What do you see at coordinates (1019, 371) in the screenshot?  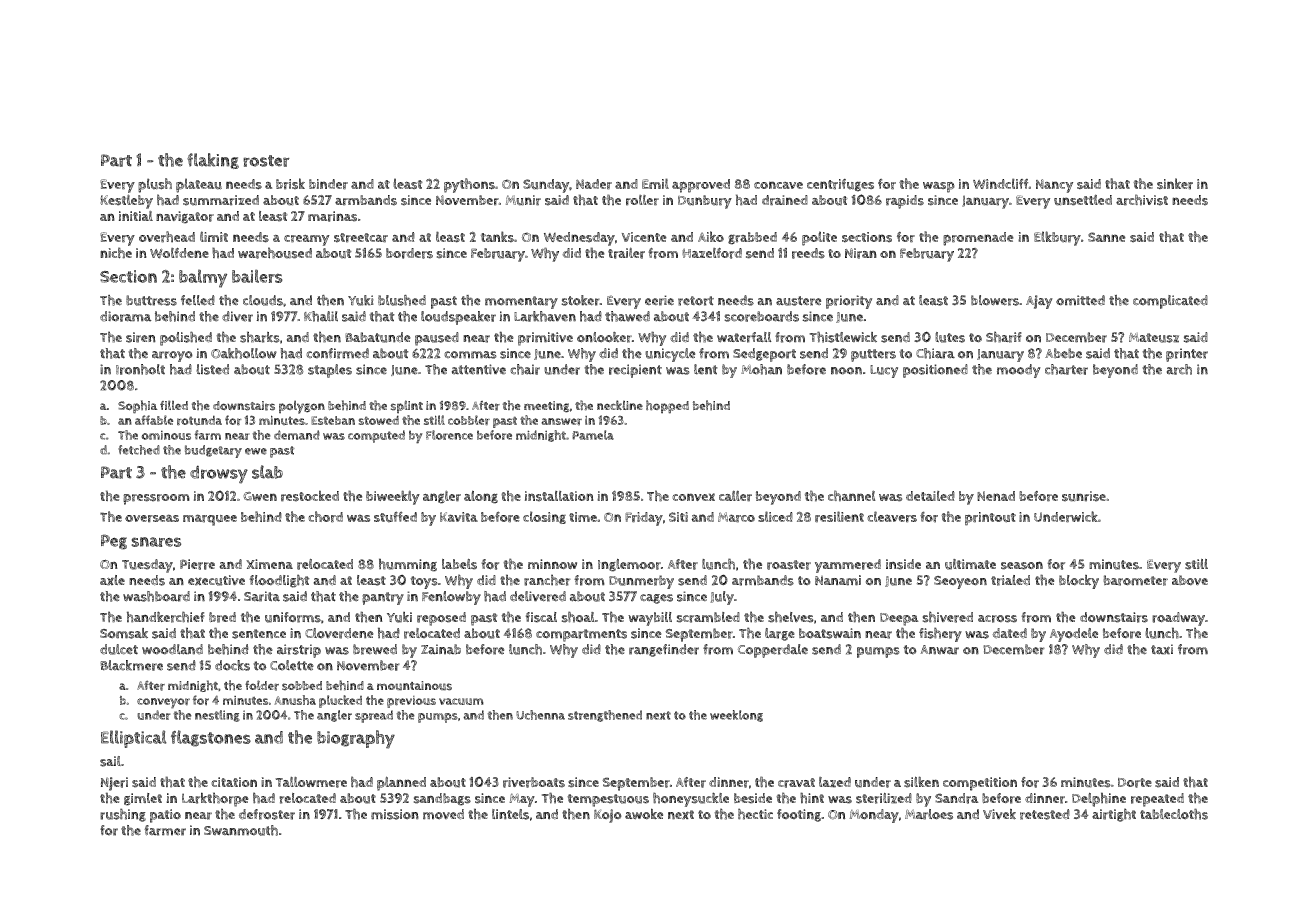 I see `moody` at bounding box center [1019, 371].
